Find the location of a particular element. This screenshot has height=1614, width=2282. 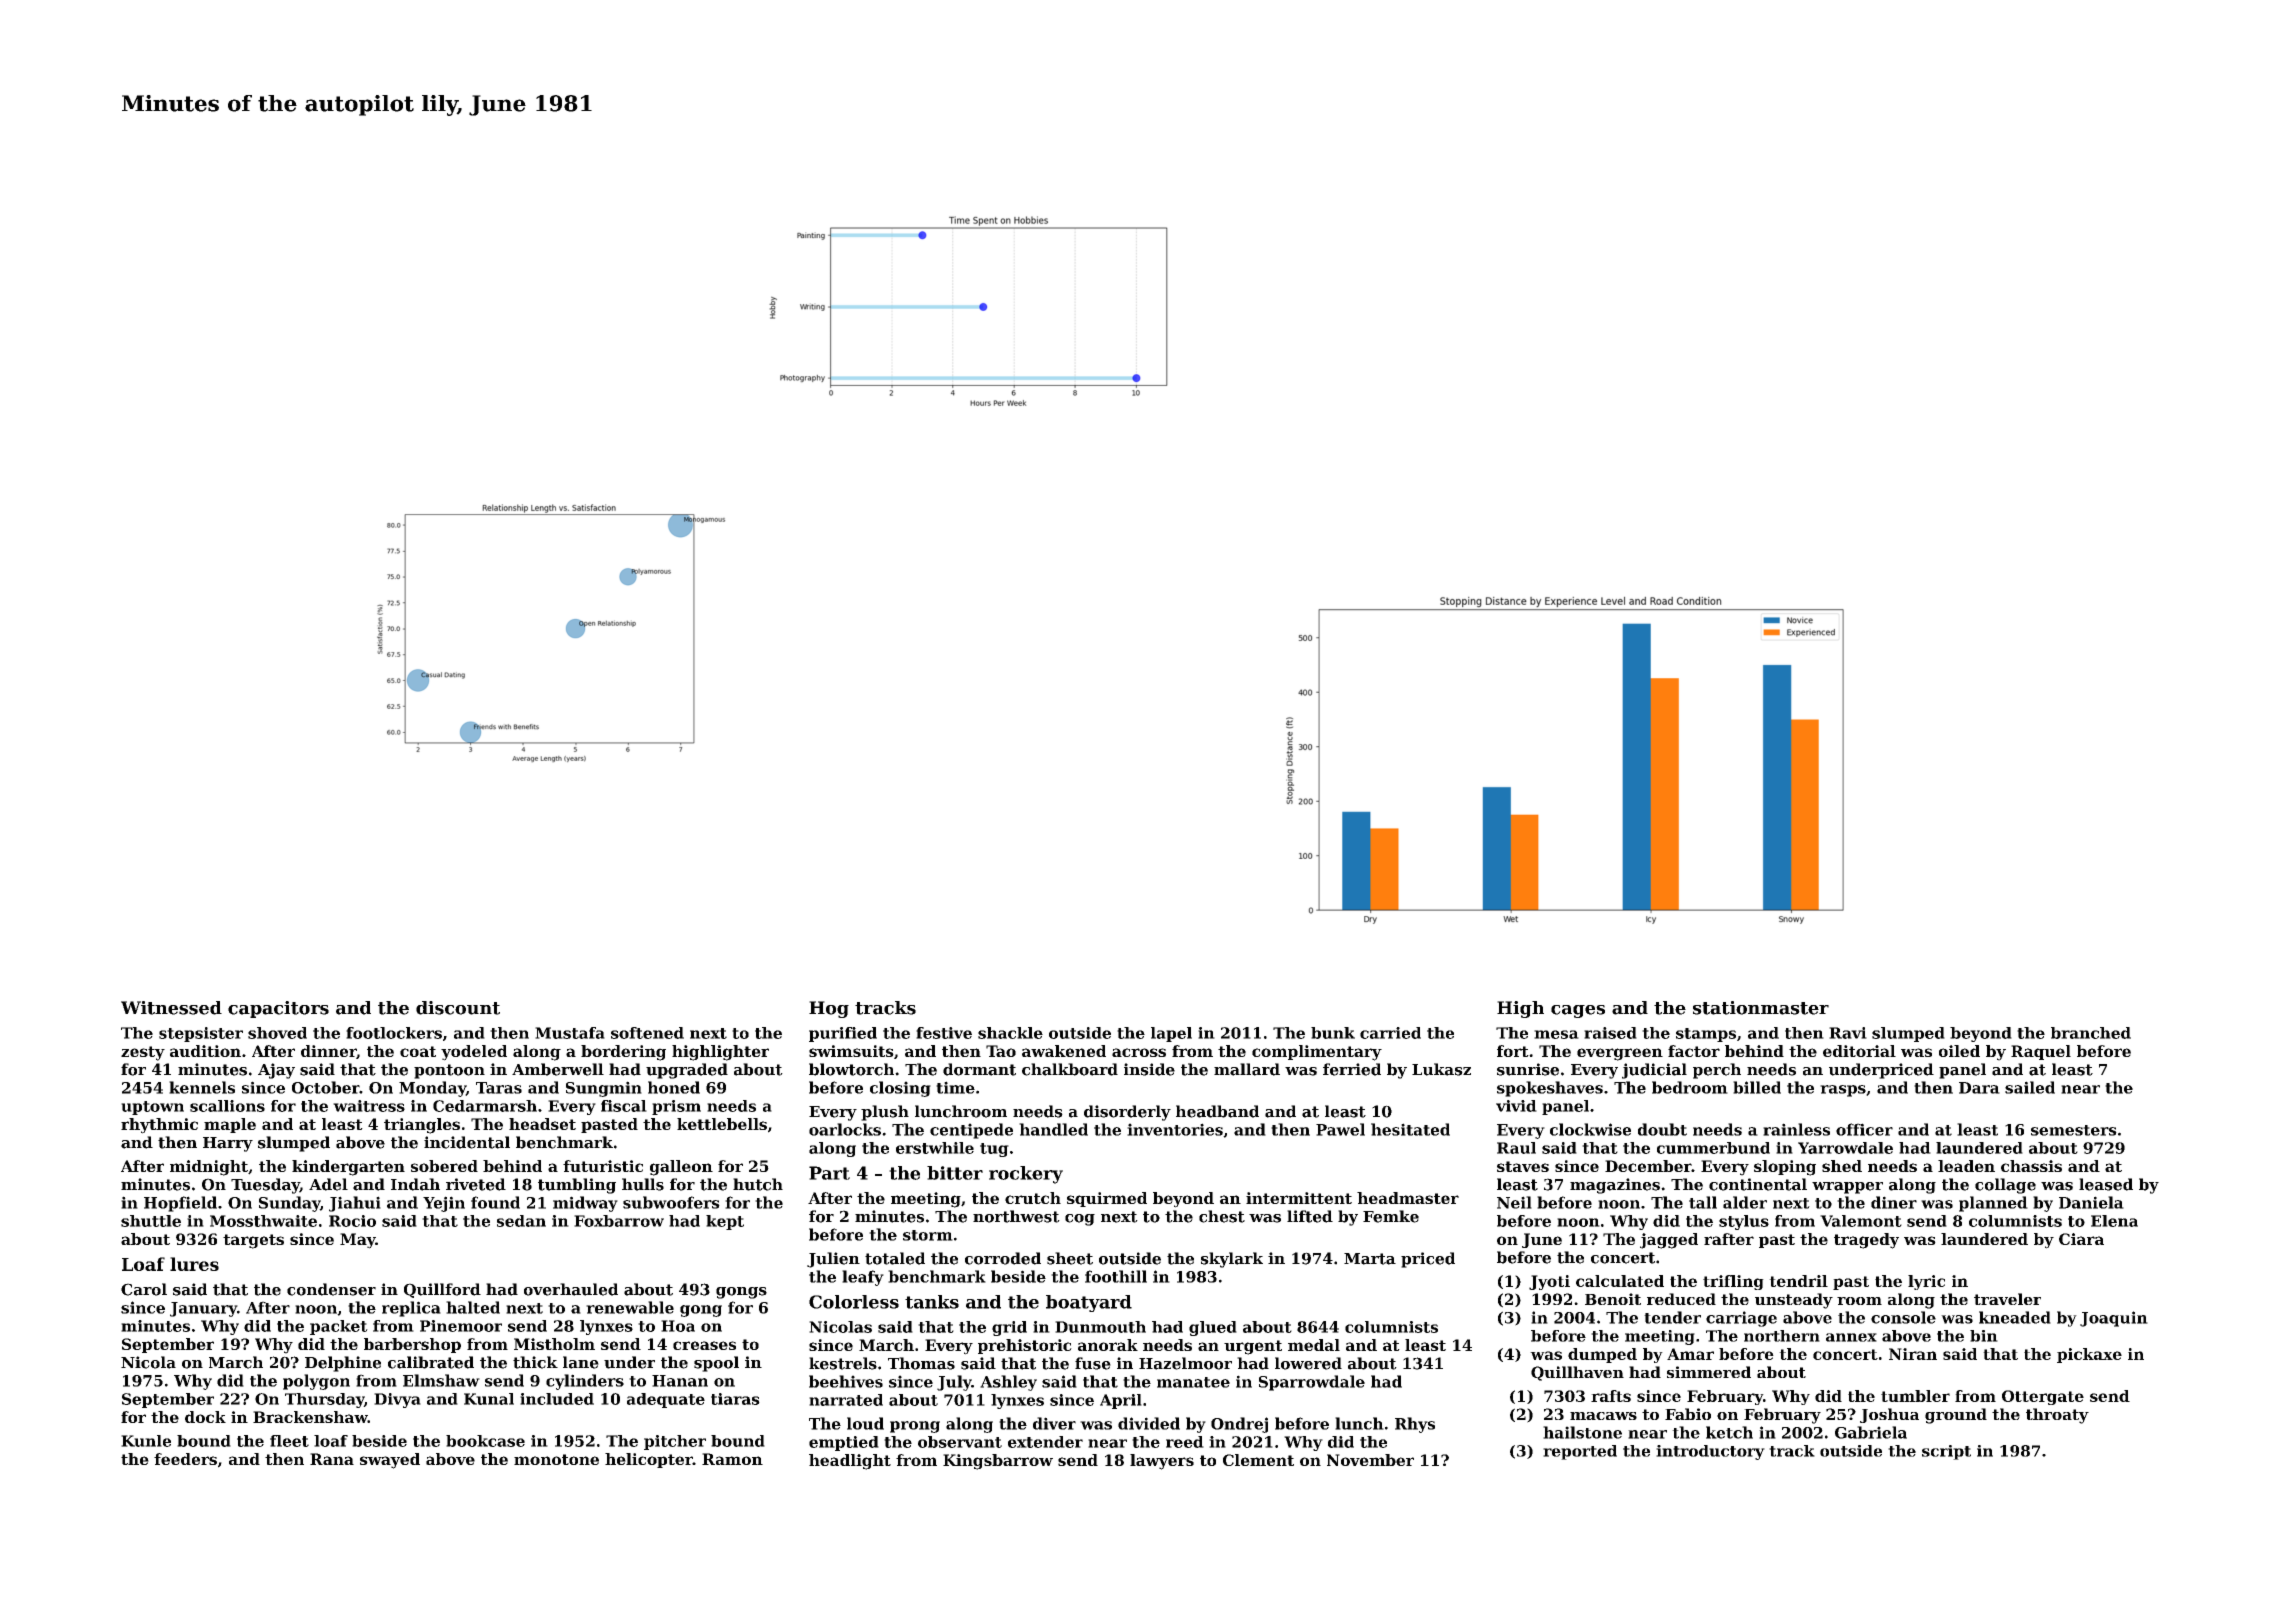

Hanan is located at coordinates (680, 1381).
